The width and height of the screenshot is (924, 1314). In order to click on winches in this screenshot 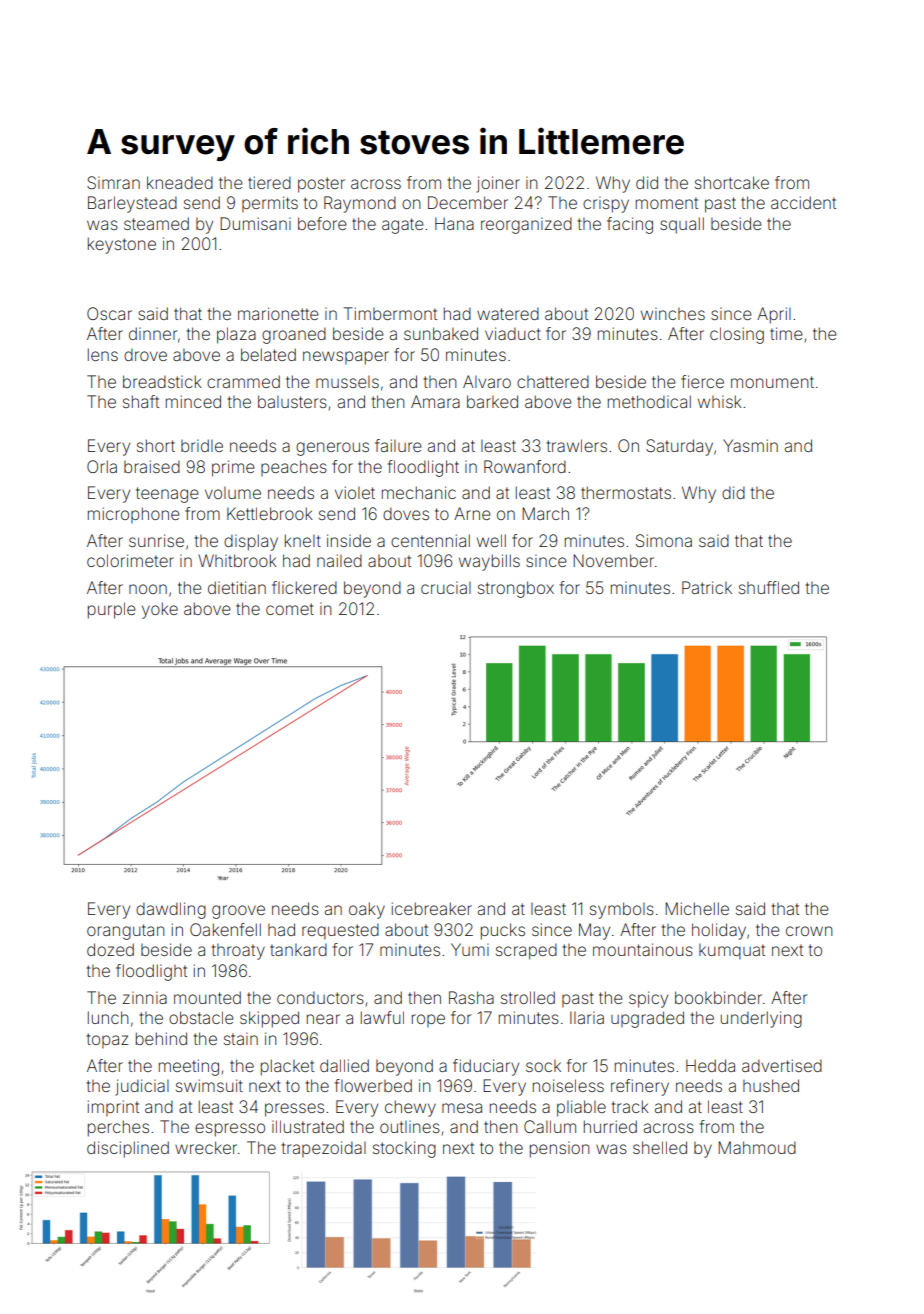, I will do `click(673, 313)`.
